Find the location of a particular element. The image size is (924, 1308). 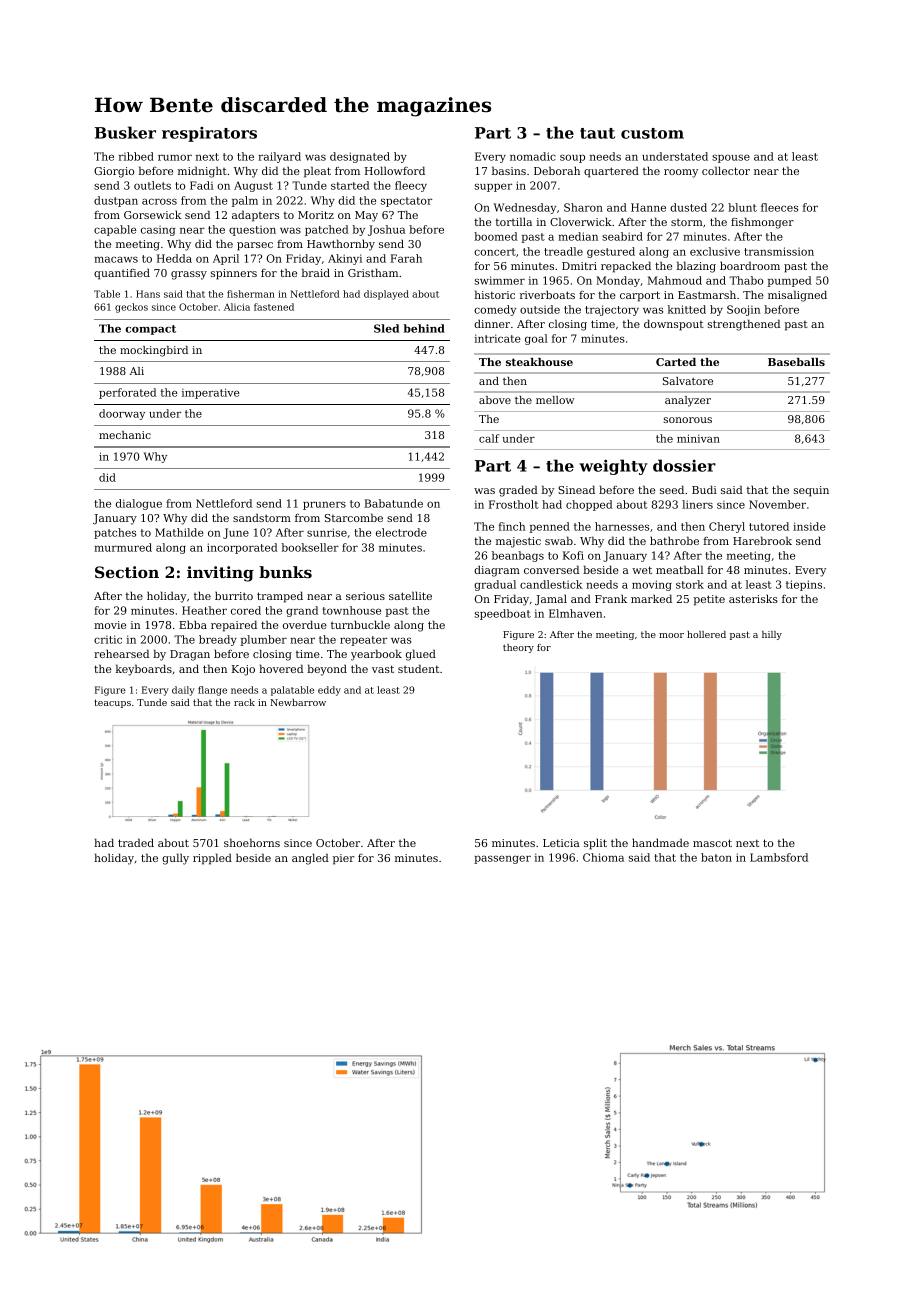

sequin is located at coordinates (811, 491).
